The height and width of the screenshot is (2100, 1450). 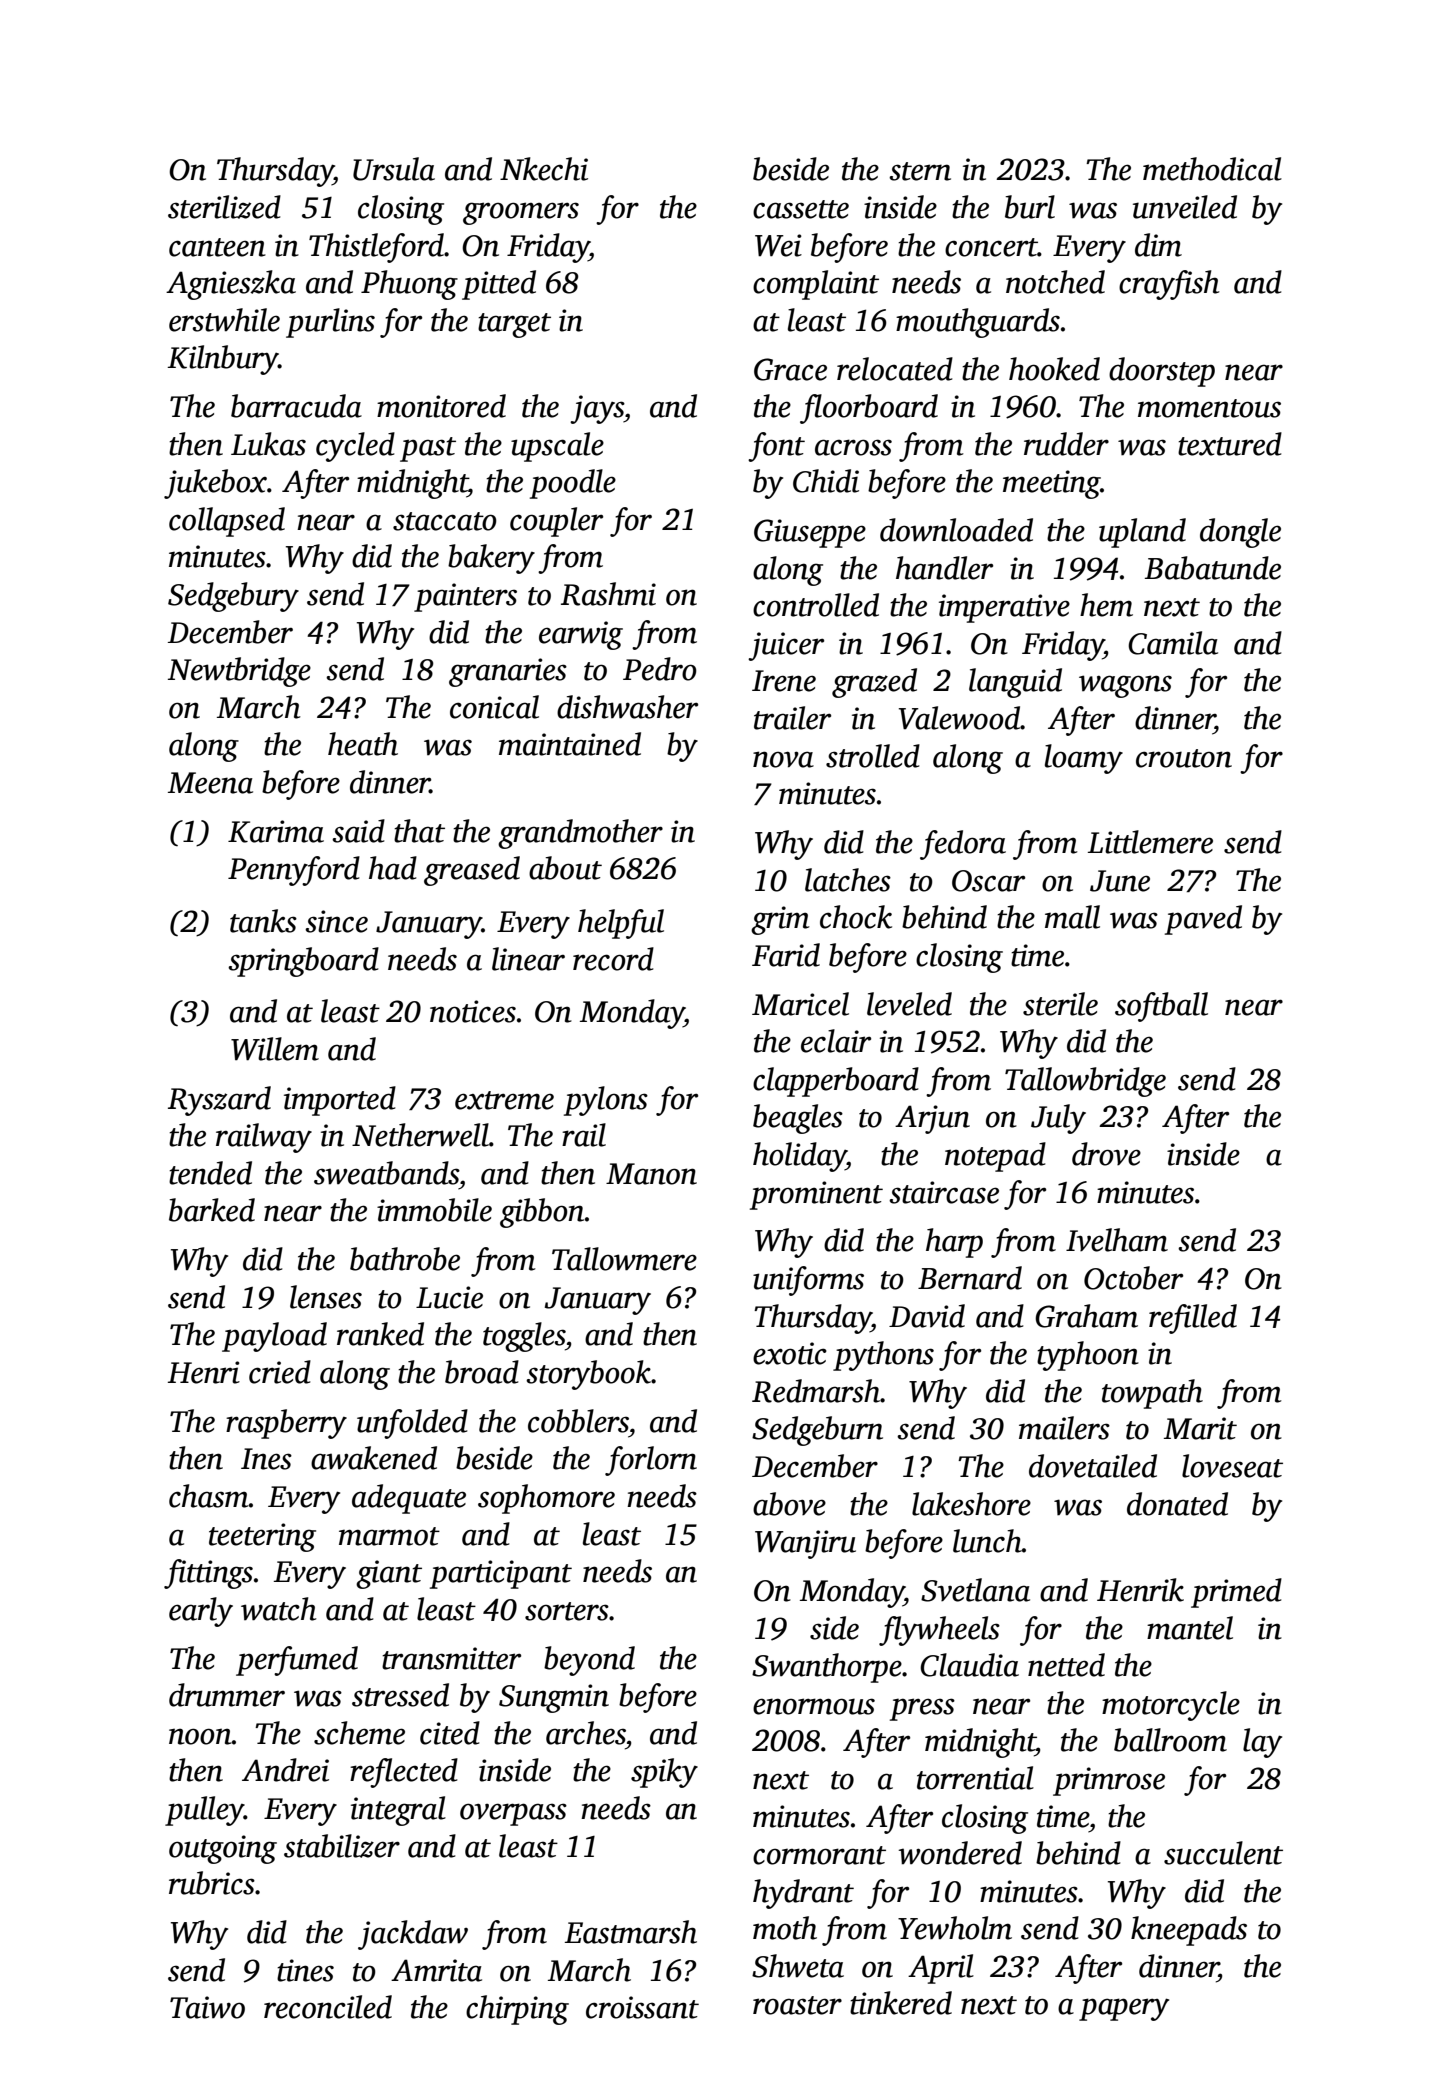 What do you see at coordinates (546, 1499) in the screenshot?
I see `sophomore` at bounding box center [546, 1499].
